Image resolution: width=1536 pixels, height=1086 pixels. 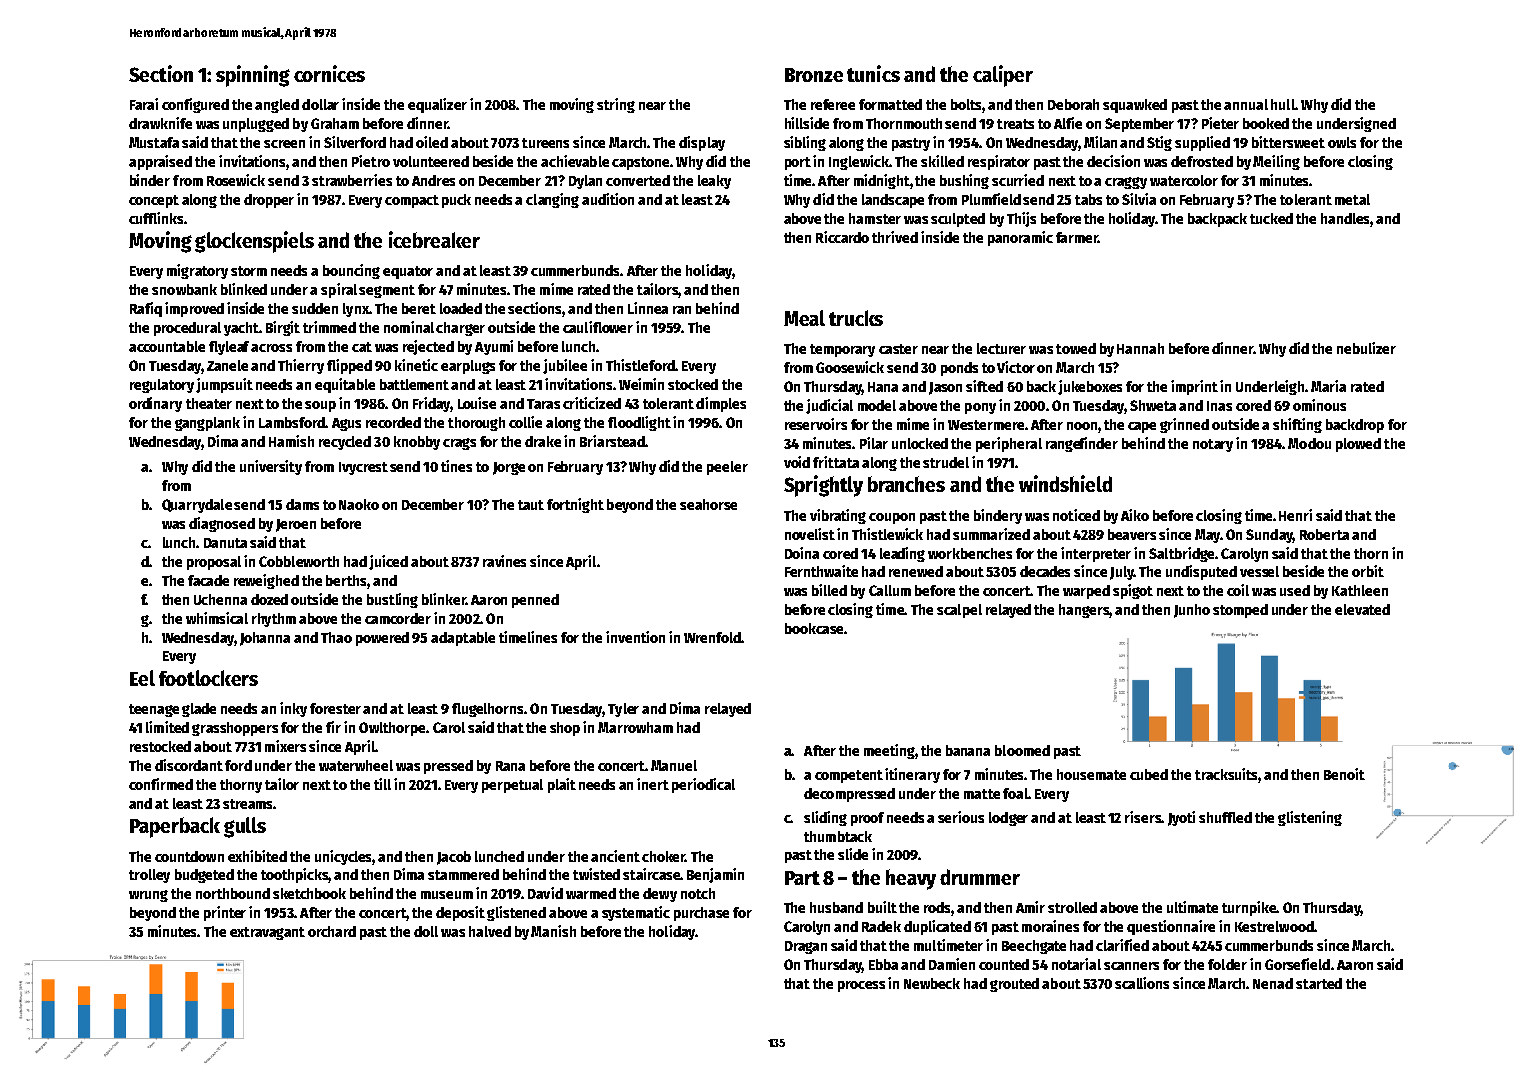 What do you see at coordinates (715, 875) in the document?
I see `Benjamin` at bounding box center [715, 875].
